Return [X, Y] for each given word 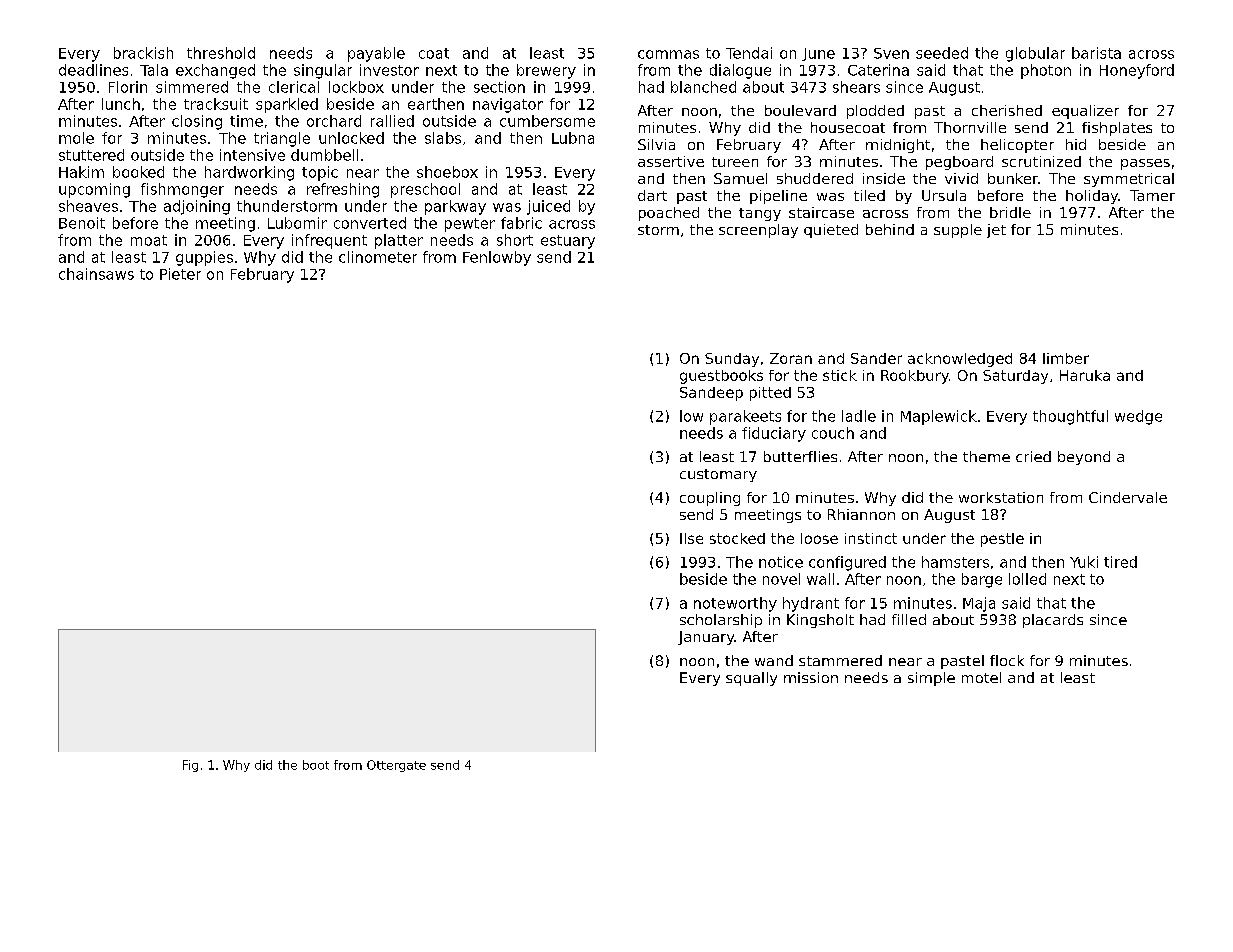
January [706, 638]
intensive [252, 155]
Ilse [691, 538]
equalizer [1085, 112]
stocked [737, 538]
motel [981, 677]
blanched [703, 87]
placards [1053, 621]
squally [751, 679]
